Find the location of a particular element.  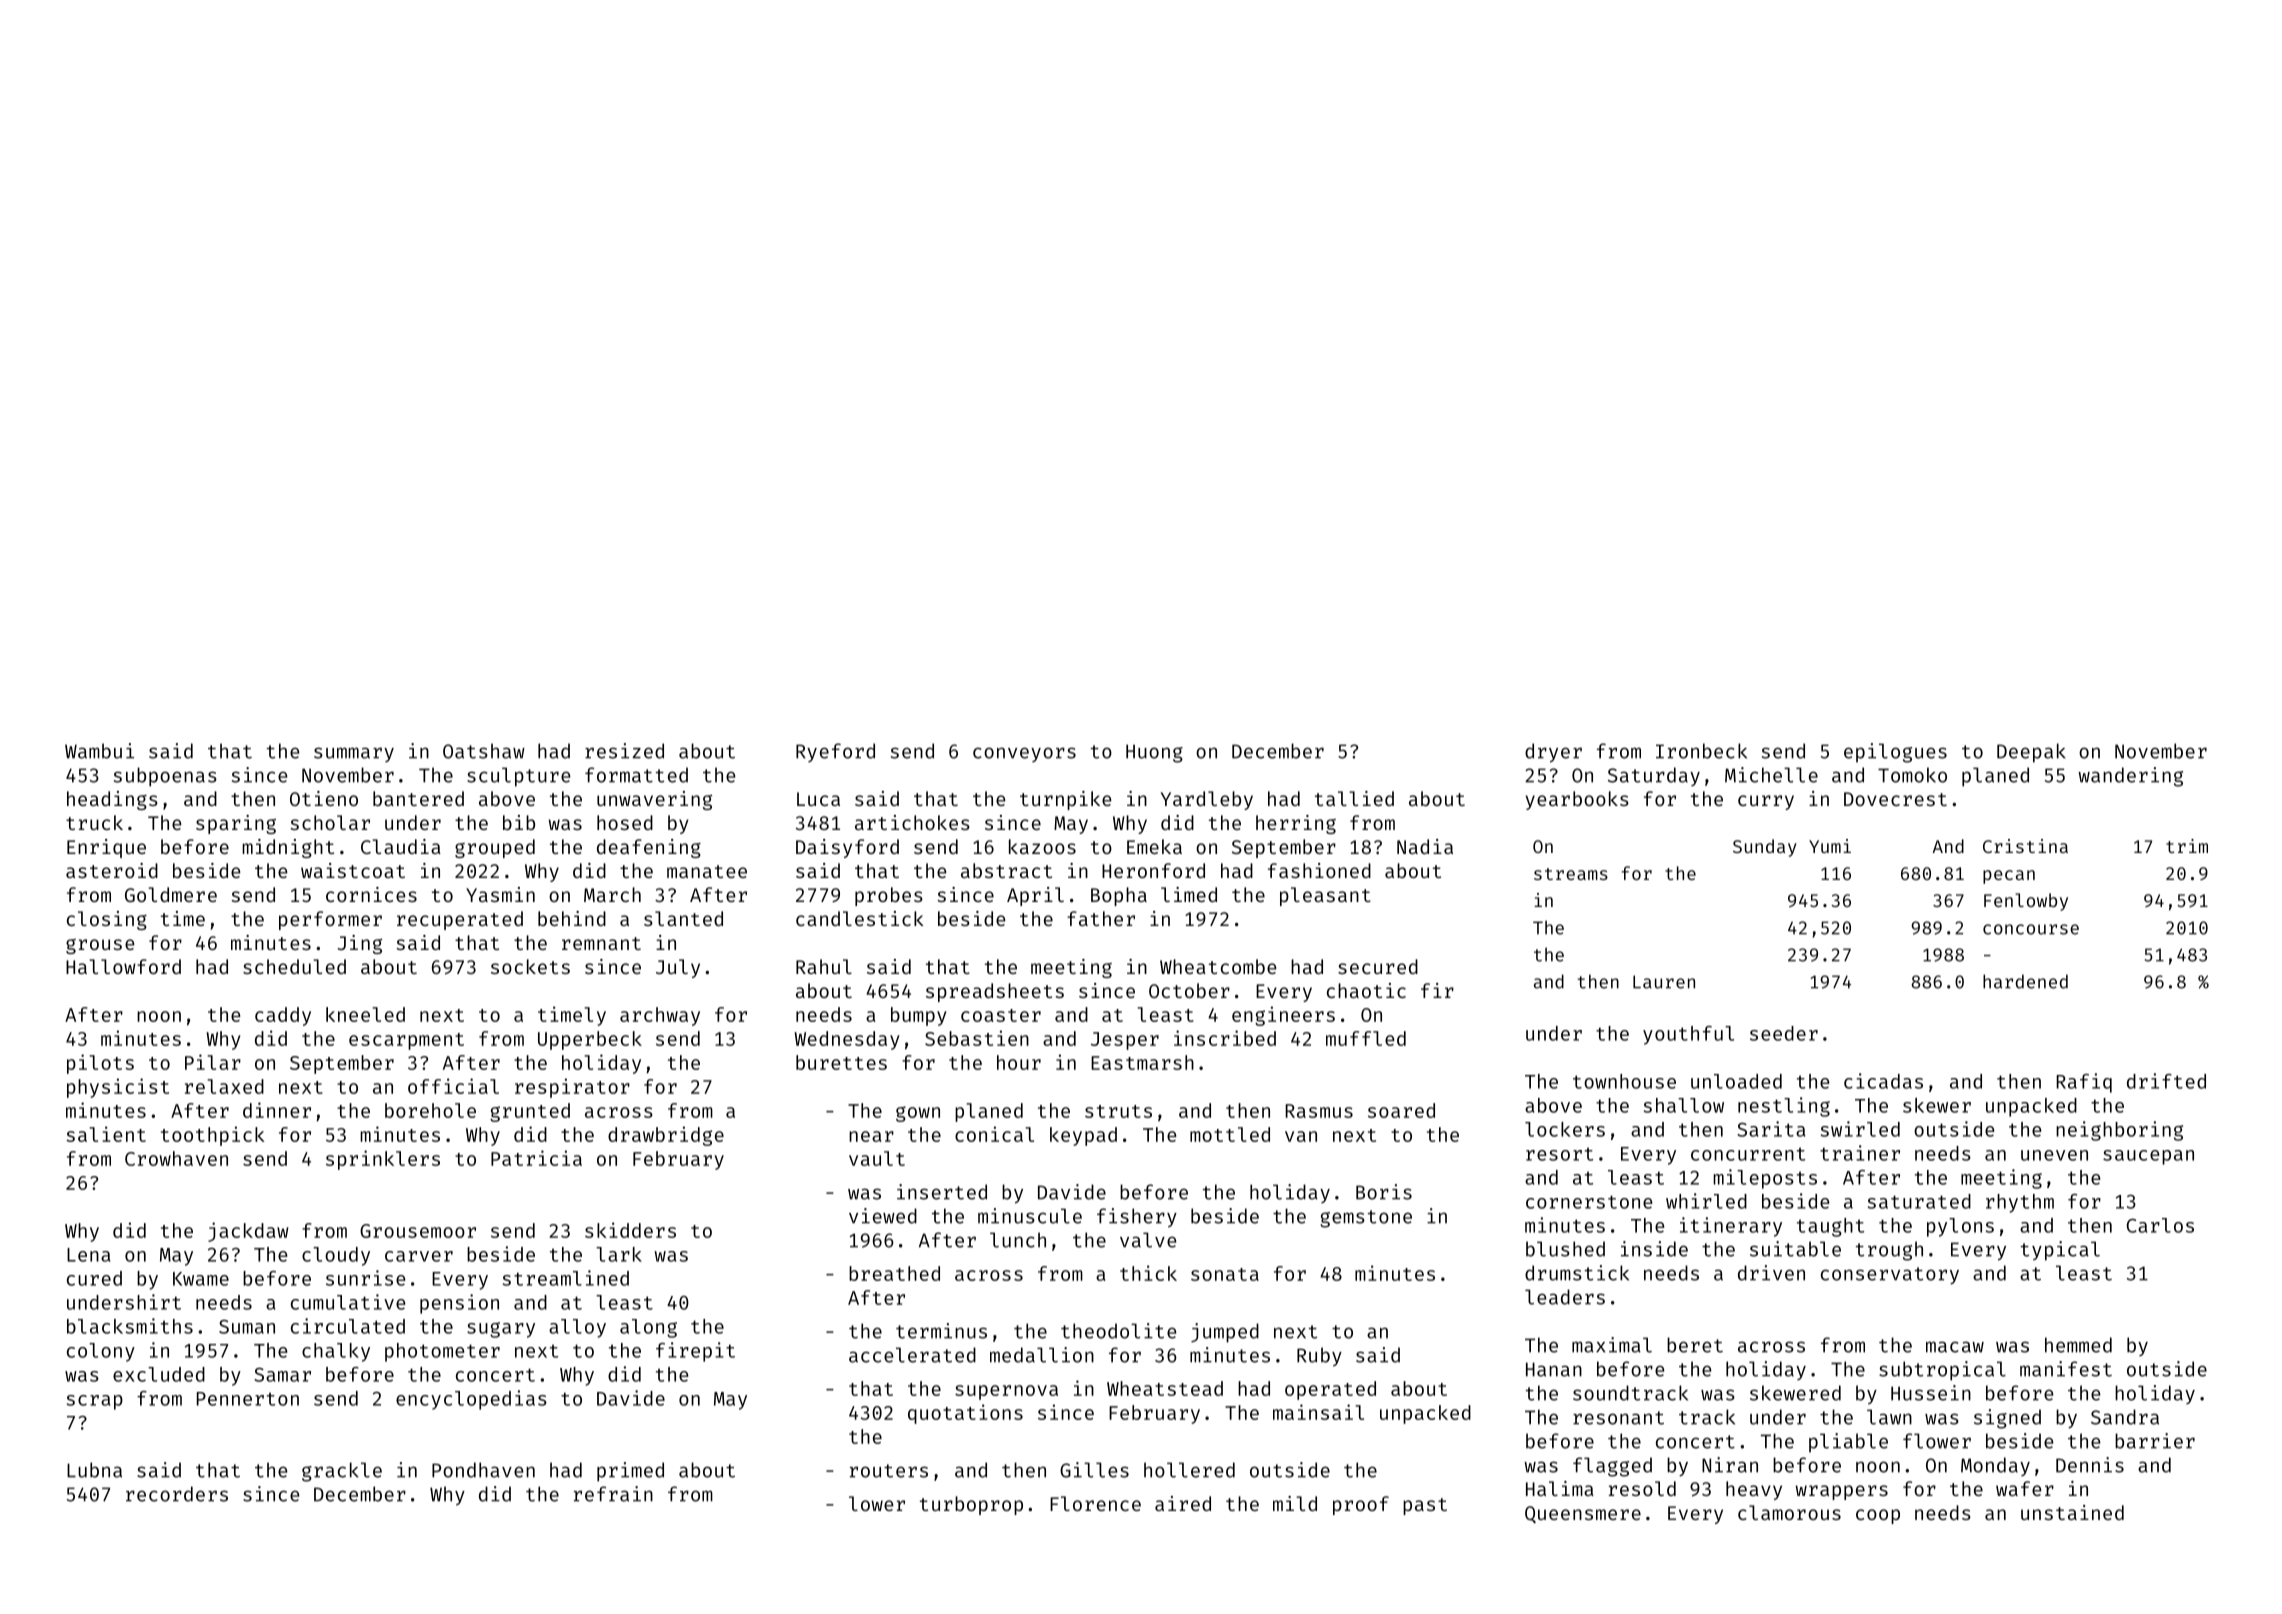

manifest is located at coordinates (2066, 1369).
